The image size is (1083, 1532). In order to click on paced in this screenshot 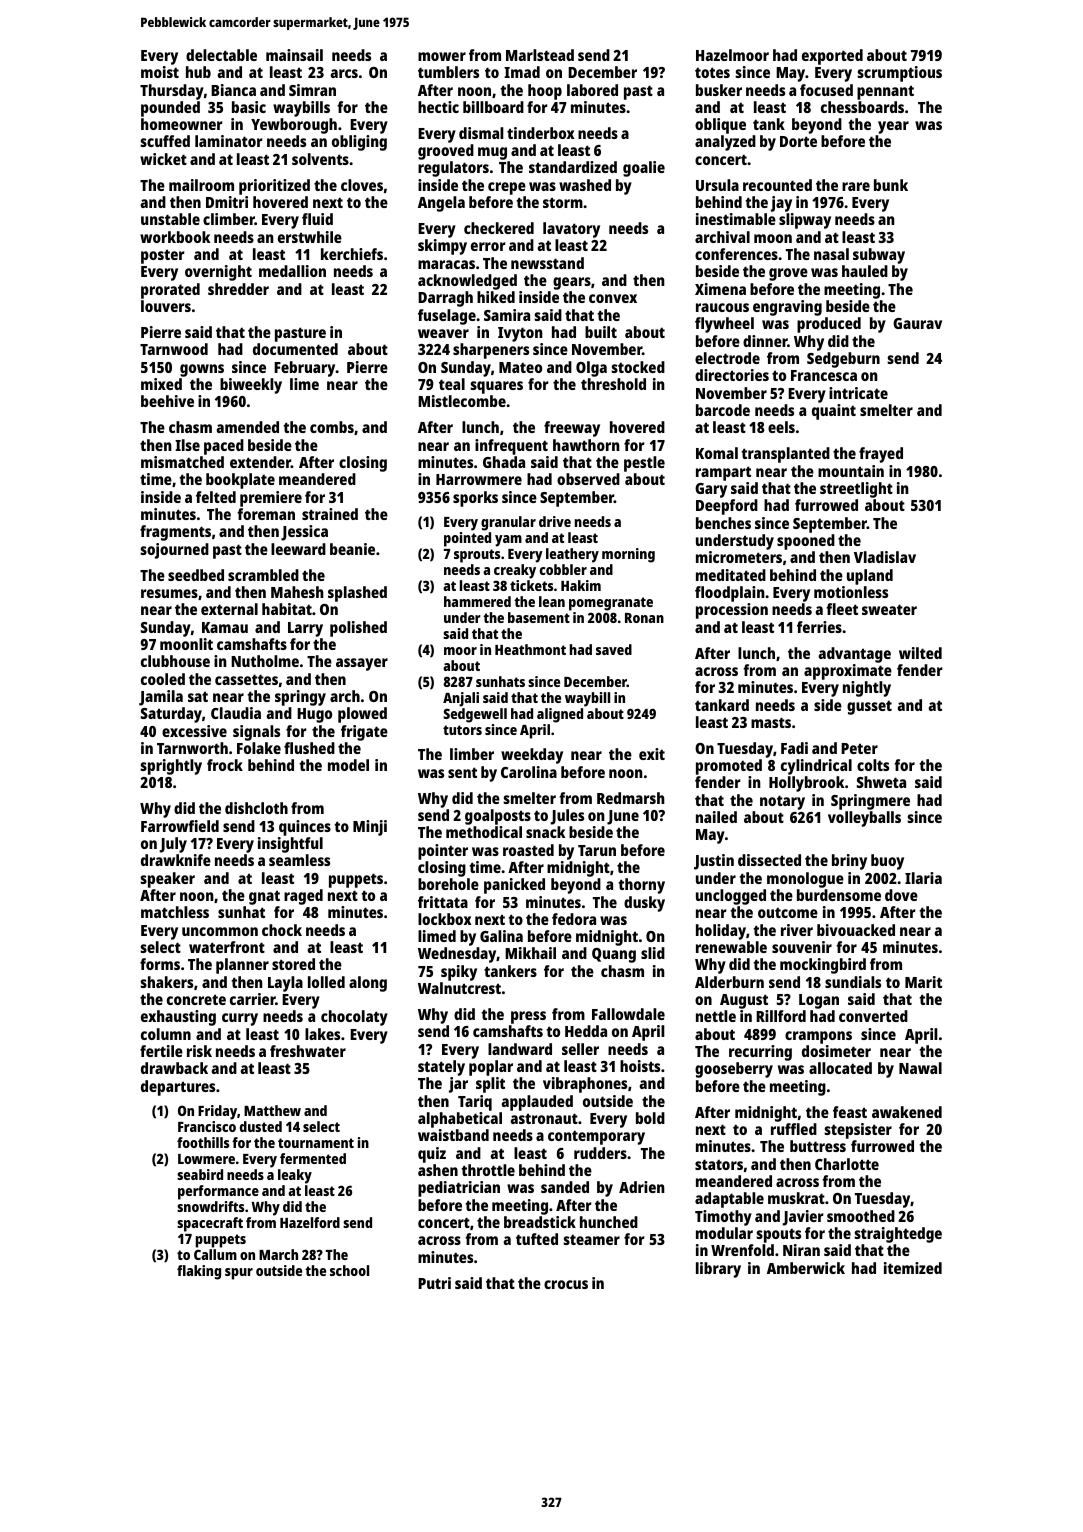, I will do `click(224, 447)`.
